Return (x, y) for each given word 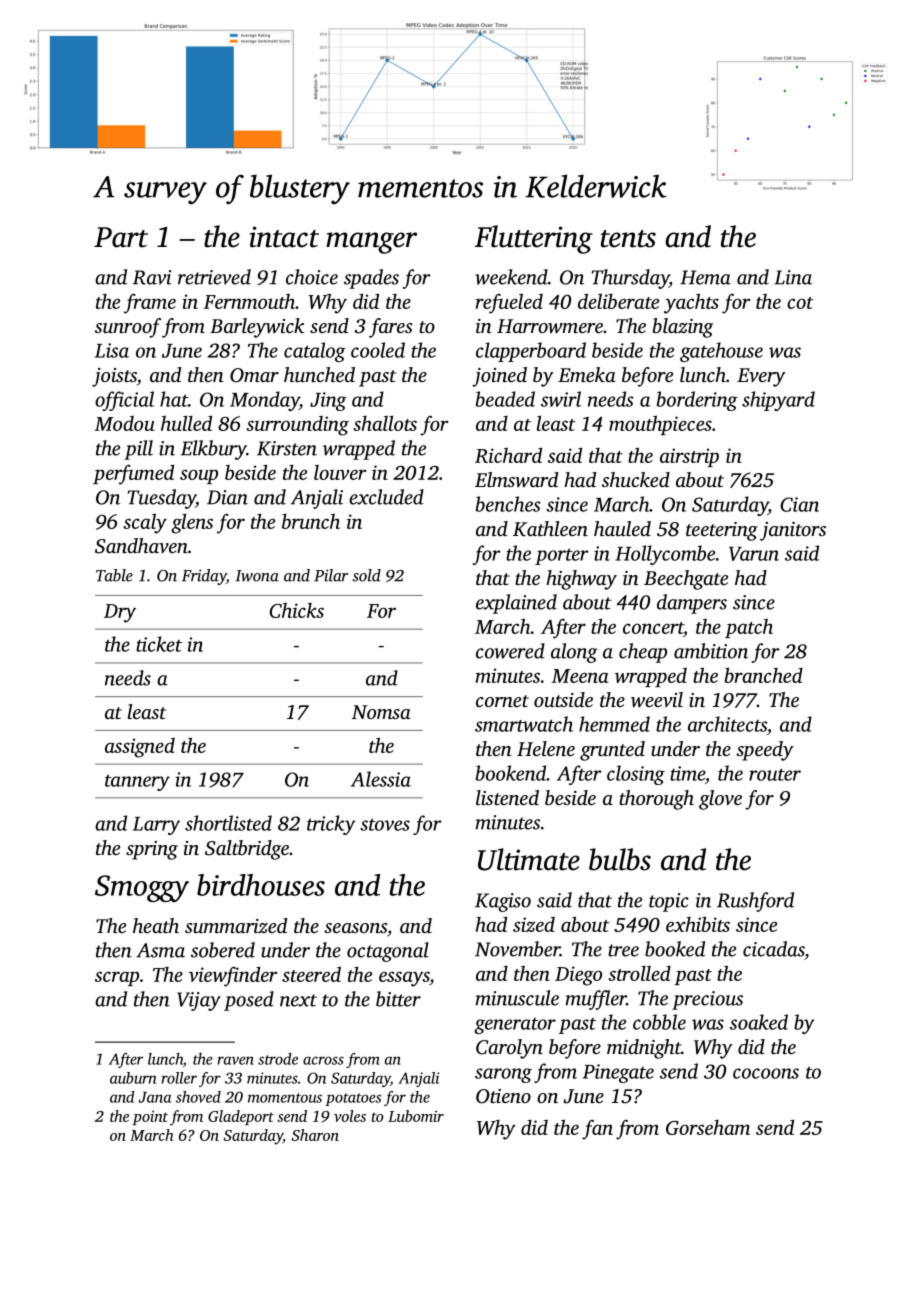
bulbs (620, 859)
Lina (793, 277)
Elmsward (516, 480)
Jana (155, 1097)
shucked (636, 479)
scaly (145, 523)
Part (121, 237)
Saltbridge (247, 850)
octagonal (388, 952)
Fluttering (534, 239)
